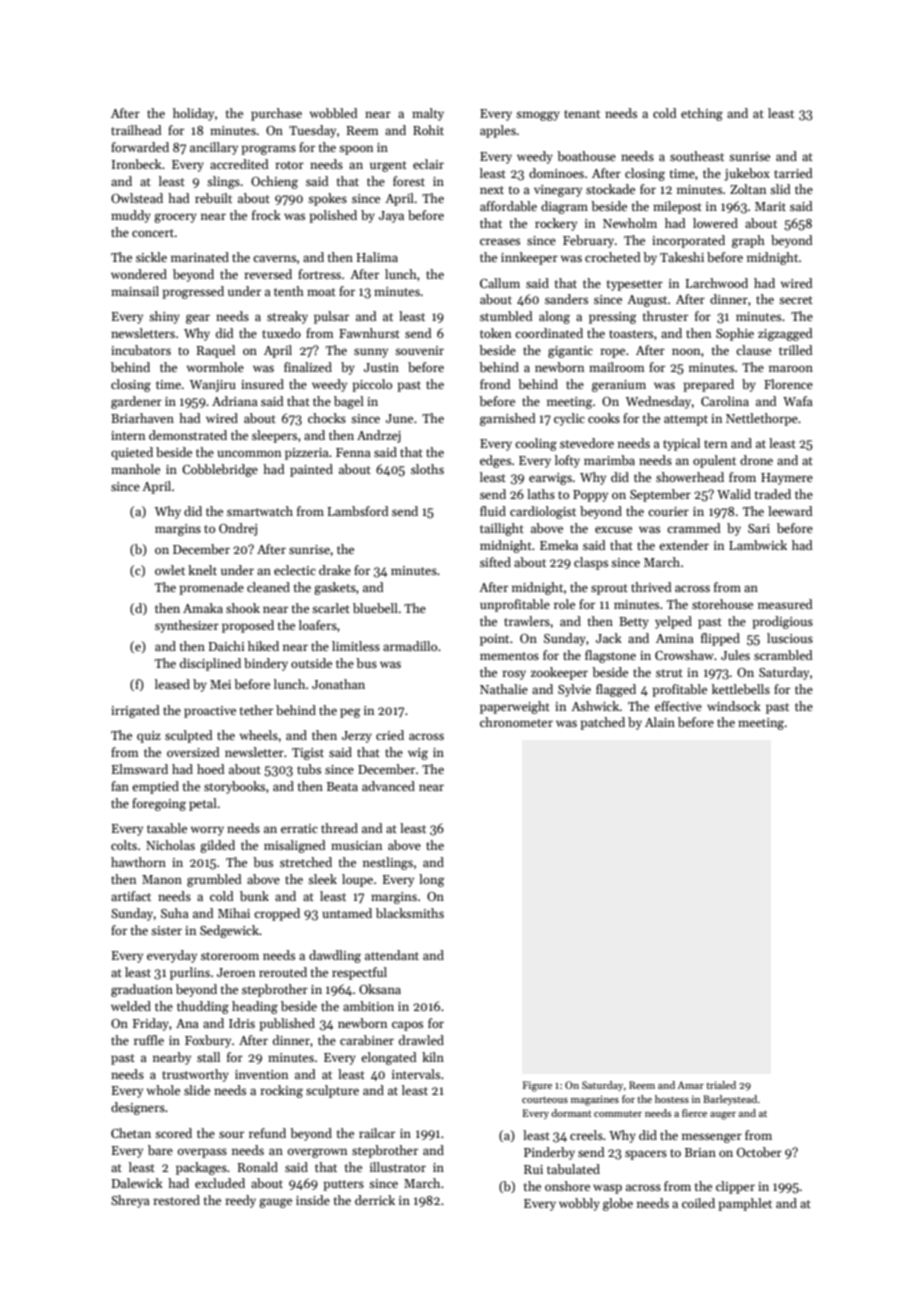 The image size is (924, 1308). Describe the element at coordinates (495, 562) in the screenshot. I see `sifted` at that location.
